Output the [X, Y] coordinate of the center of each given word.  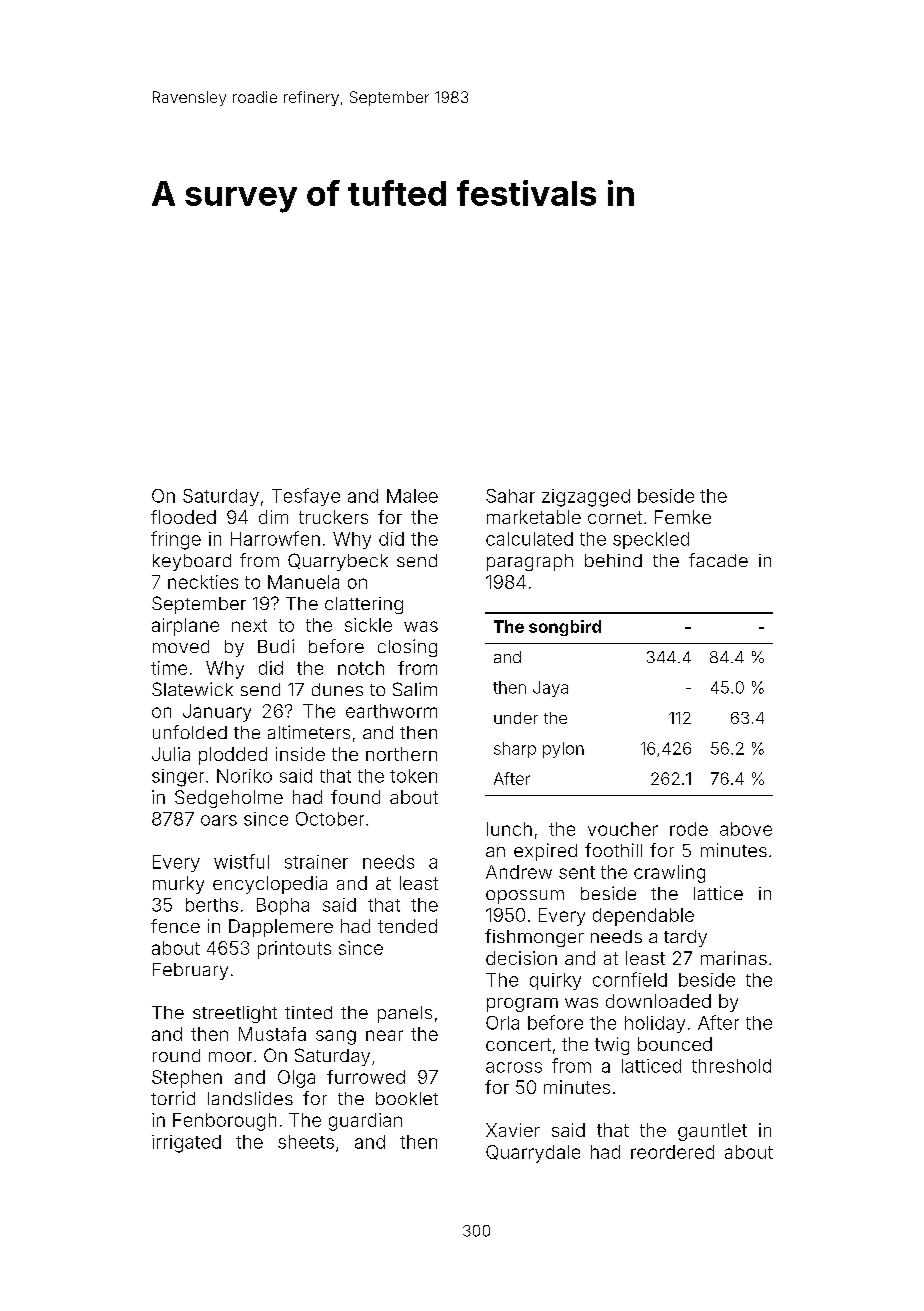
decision [521, 958]
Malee [412, 496]
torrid [173, 1098]
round [176, 1055]
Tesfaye [306, 497]
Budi [276, 646]
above [746, 829]
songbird [565, 628]
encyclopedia [270, 885]
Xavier [513, 1130]
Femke [683, 517]
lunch [509, 829]
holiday [655, 1024]
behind [613, 560]
